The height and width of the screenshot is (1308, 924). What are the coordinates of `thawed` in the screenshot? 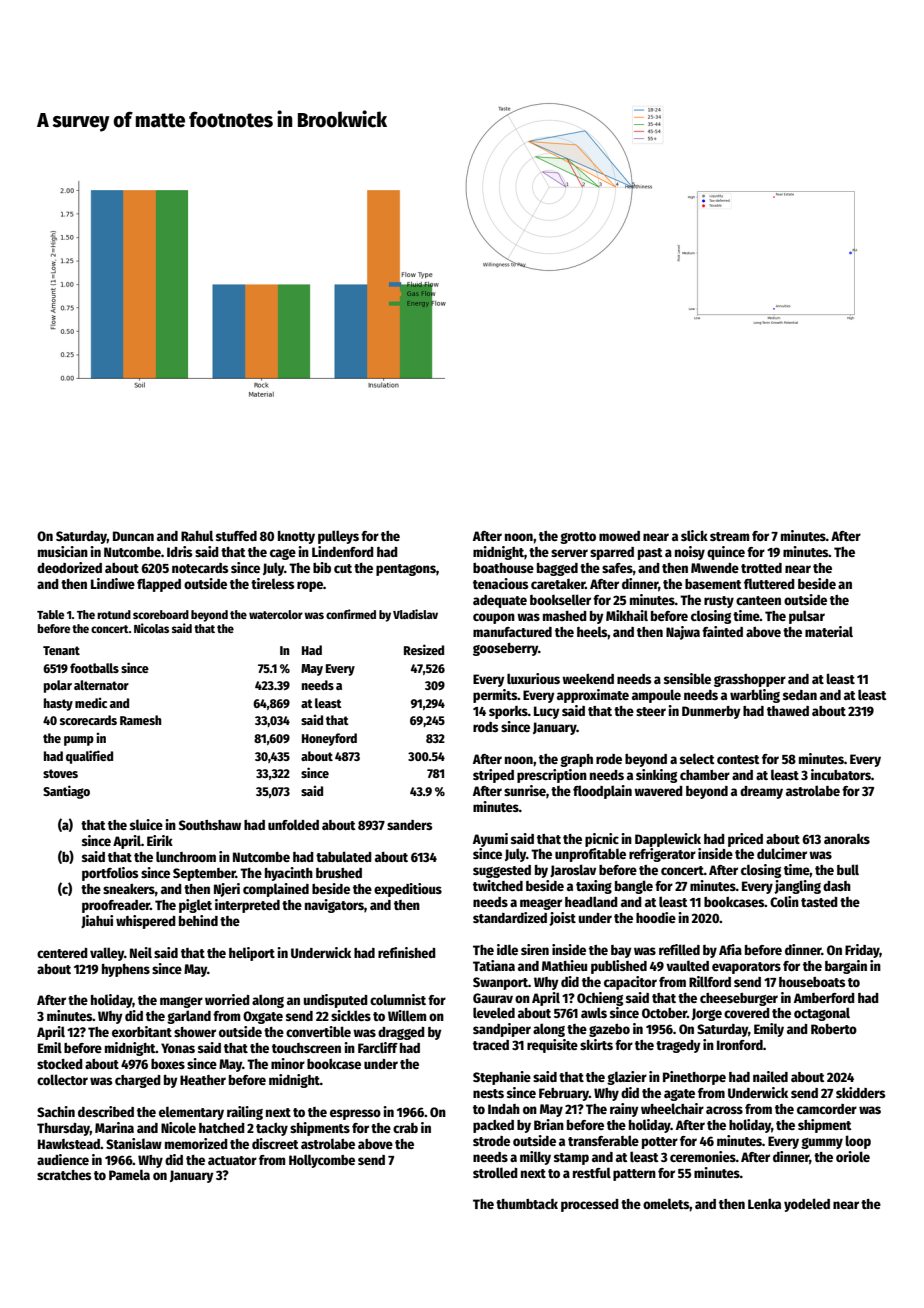 It's located at (788, 711).
